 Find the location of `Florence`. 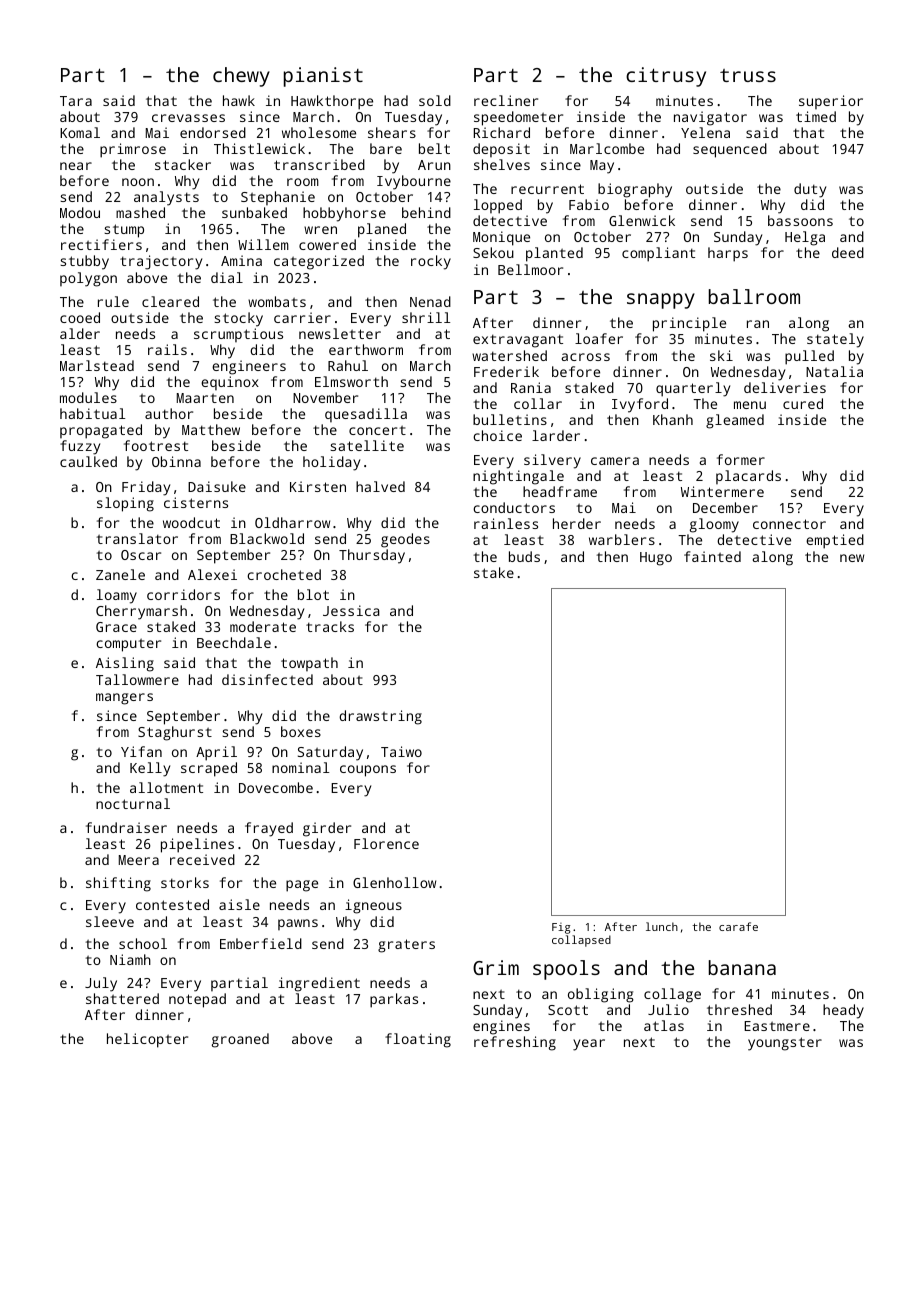

Florence is located at coordinates (386, 843).
